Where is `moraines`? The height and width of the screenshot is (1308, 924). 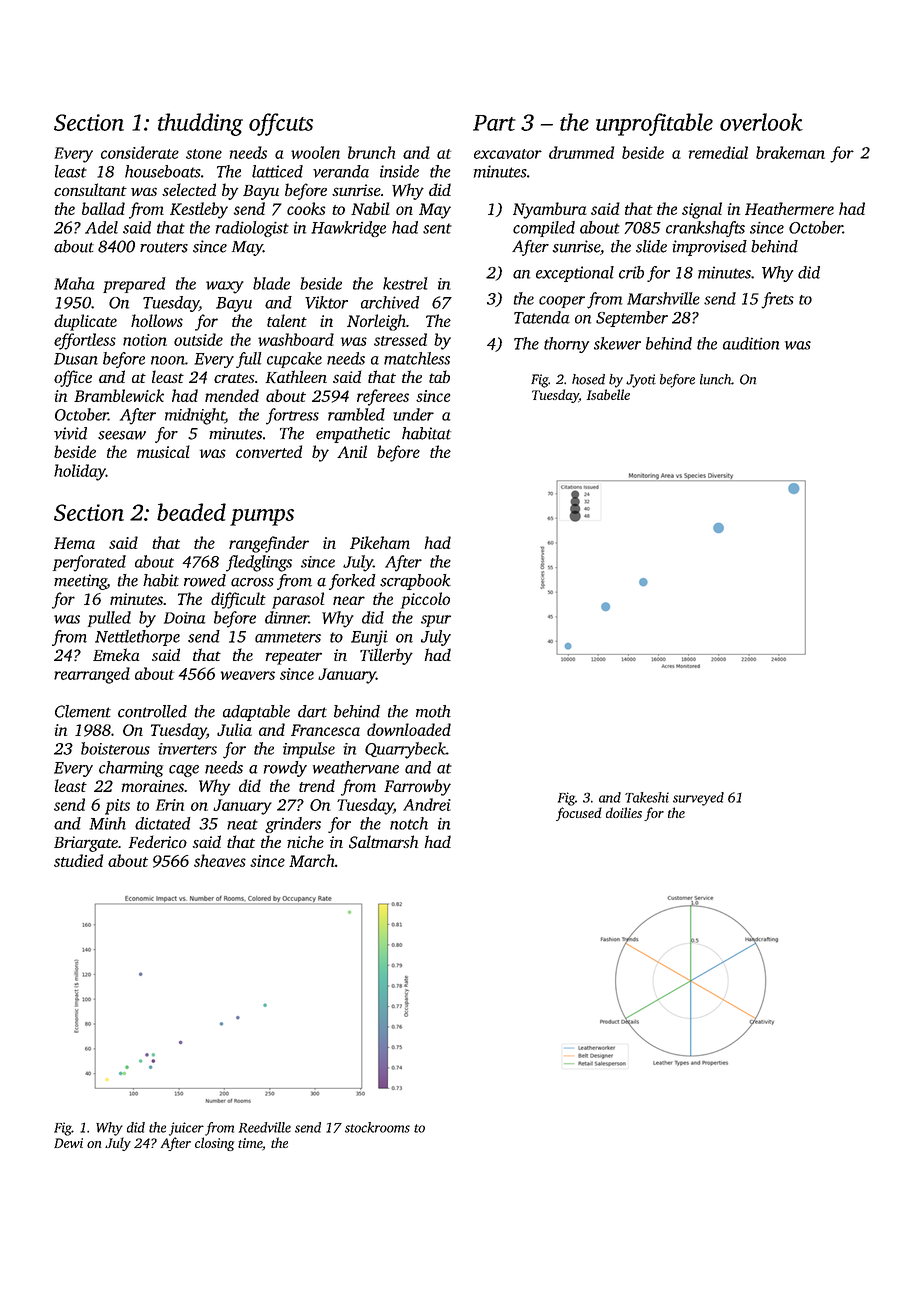
moraines is located at coordinates (153, 786).
